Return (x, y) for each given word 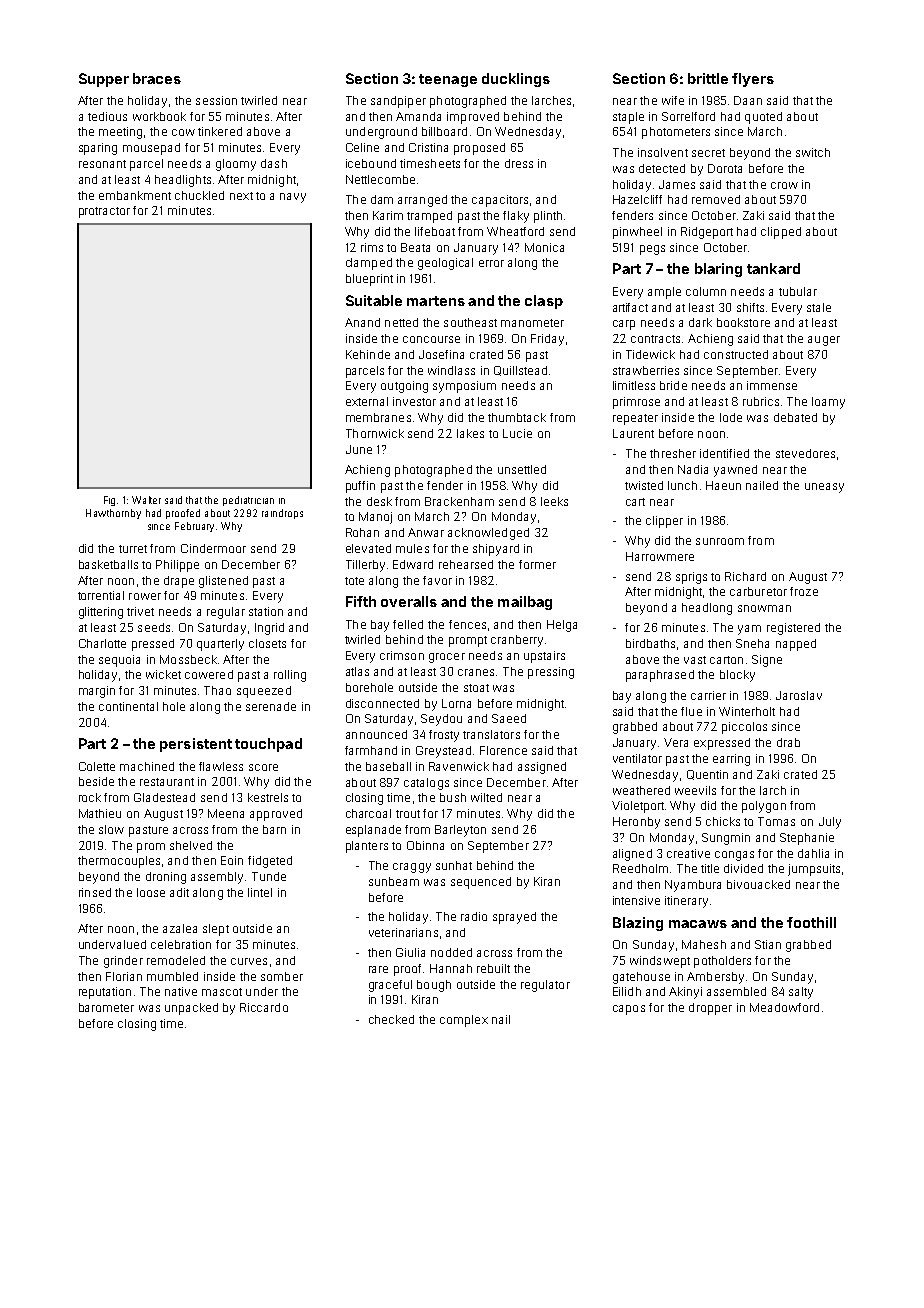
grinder (123, 962)
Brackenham (459, 501)
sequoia (119, 661)
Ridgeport (707, 233)
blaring (718, 270)
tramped (429, 217)
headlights (183, 181)
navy (293, 198)
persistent (196, 745)
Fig (109, 501)
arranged (422, 201)
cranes (476, 672)
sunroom (720, 541)
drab (788, 742)
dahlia (813, 853)
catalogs (426, 784)
